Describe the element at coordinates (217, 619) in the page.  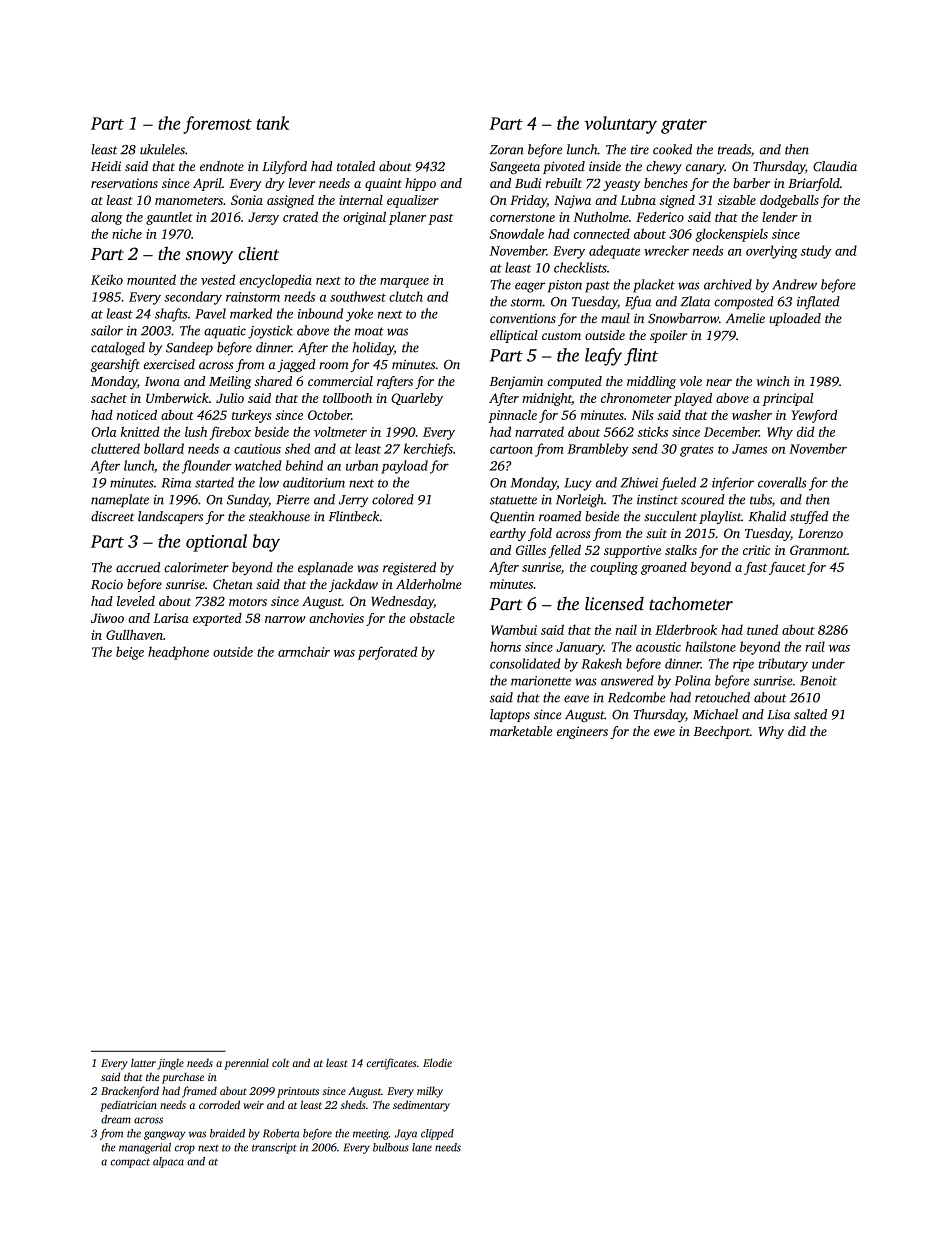
I see `exported` at that location.
